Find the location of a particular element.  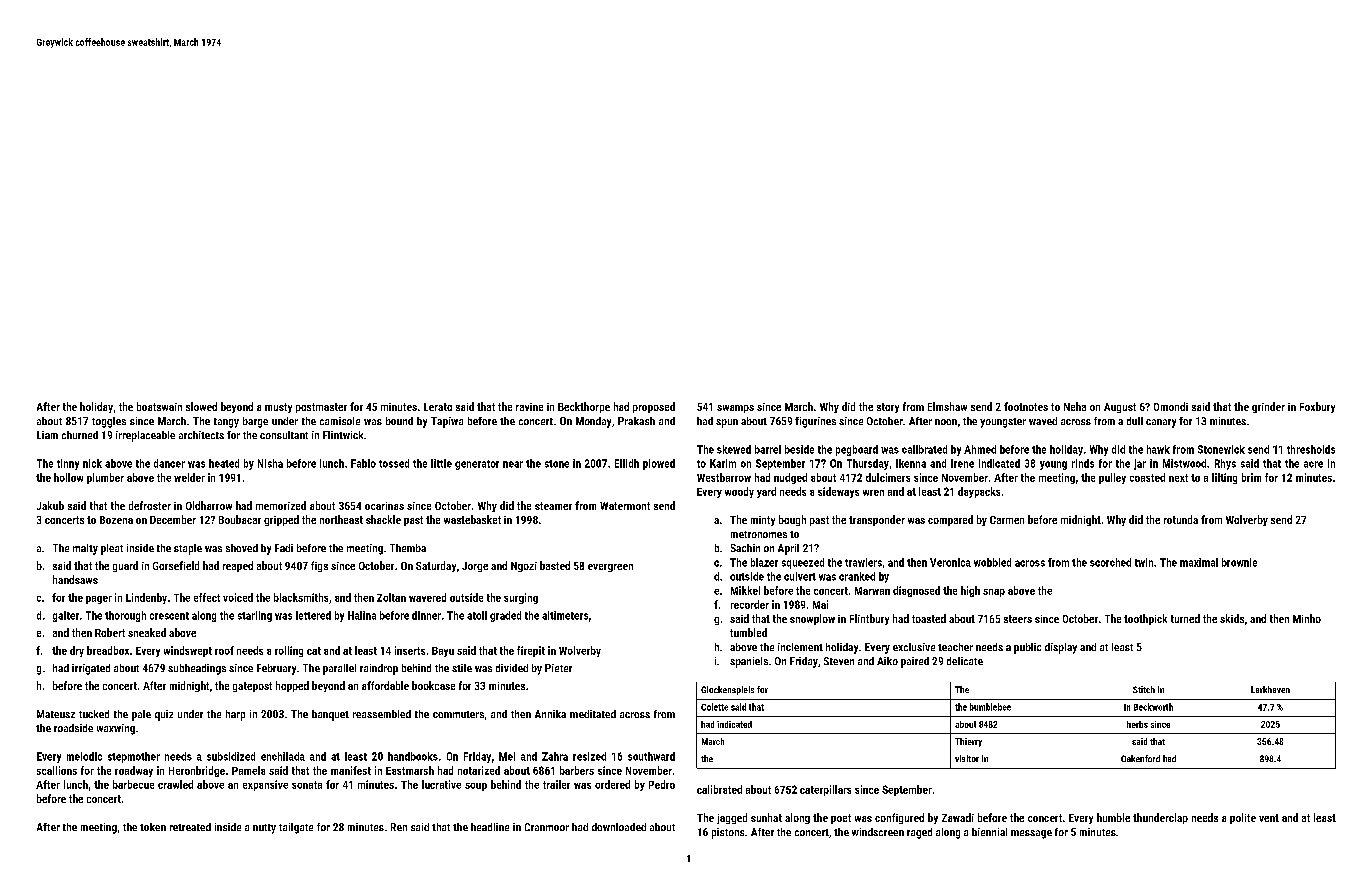

footnotes is located at coordinates (1026, 406).
